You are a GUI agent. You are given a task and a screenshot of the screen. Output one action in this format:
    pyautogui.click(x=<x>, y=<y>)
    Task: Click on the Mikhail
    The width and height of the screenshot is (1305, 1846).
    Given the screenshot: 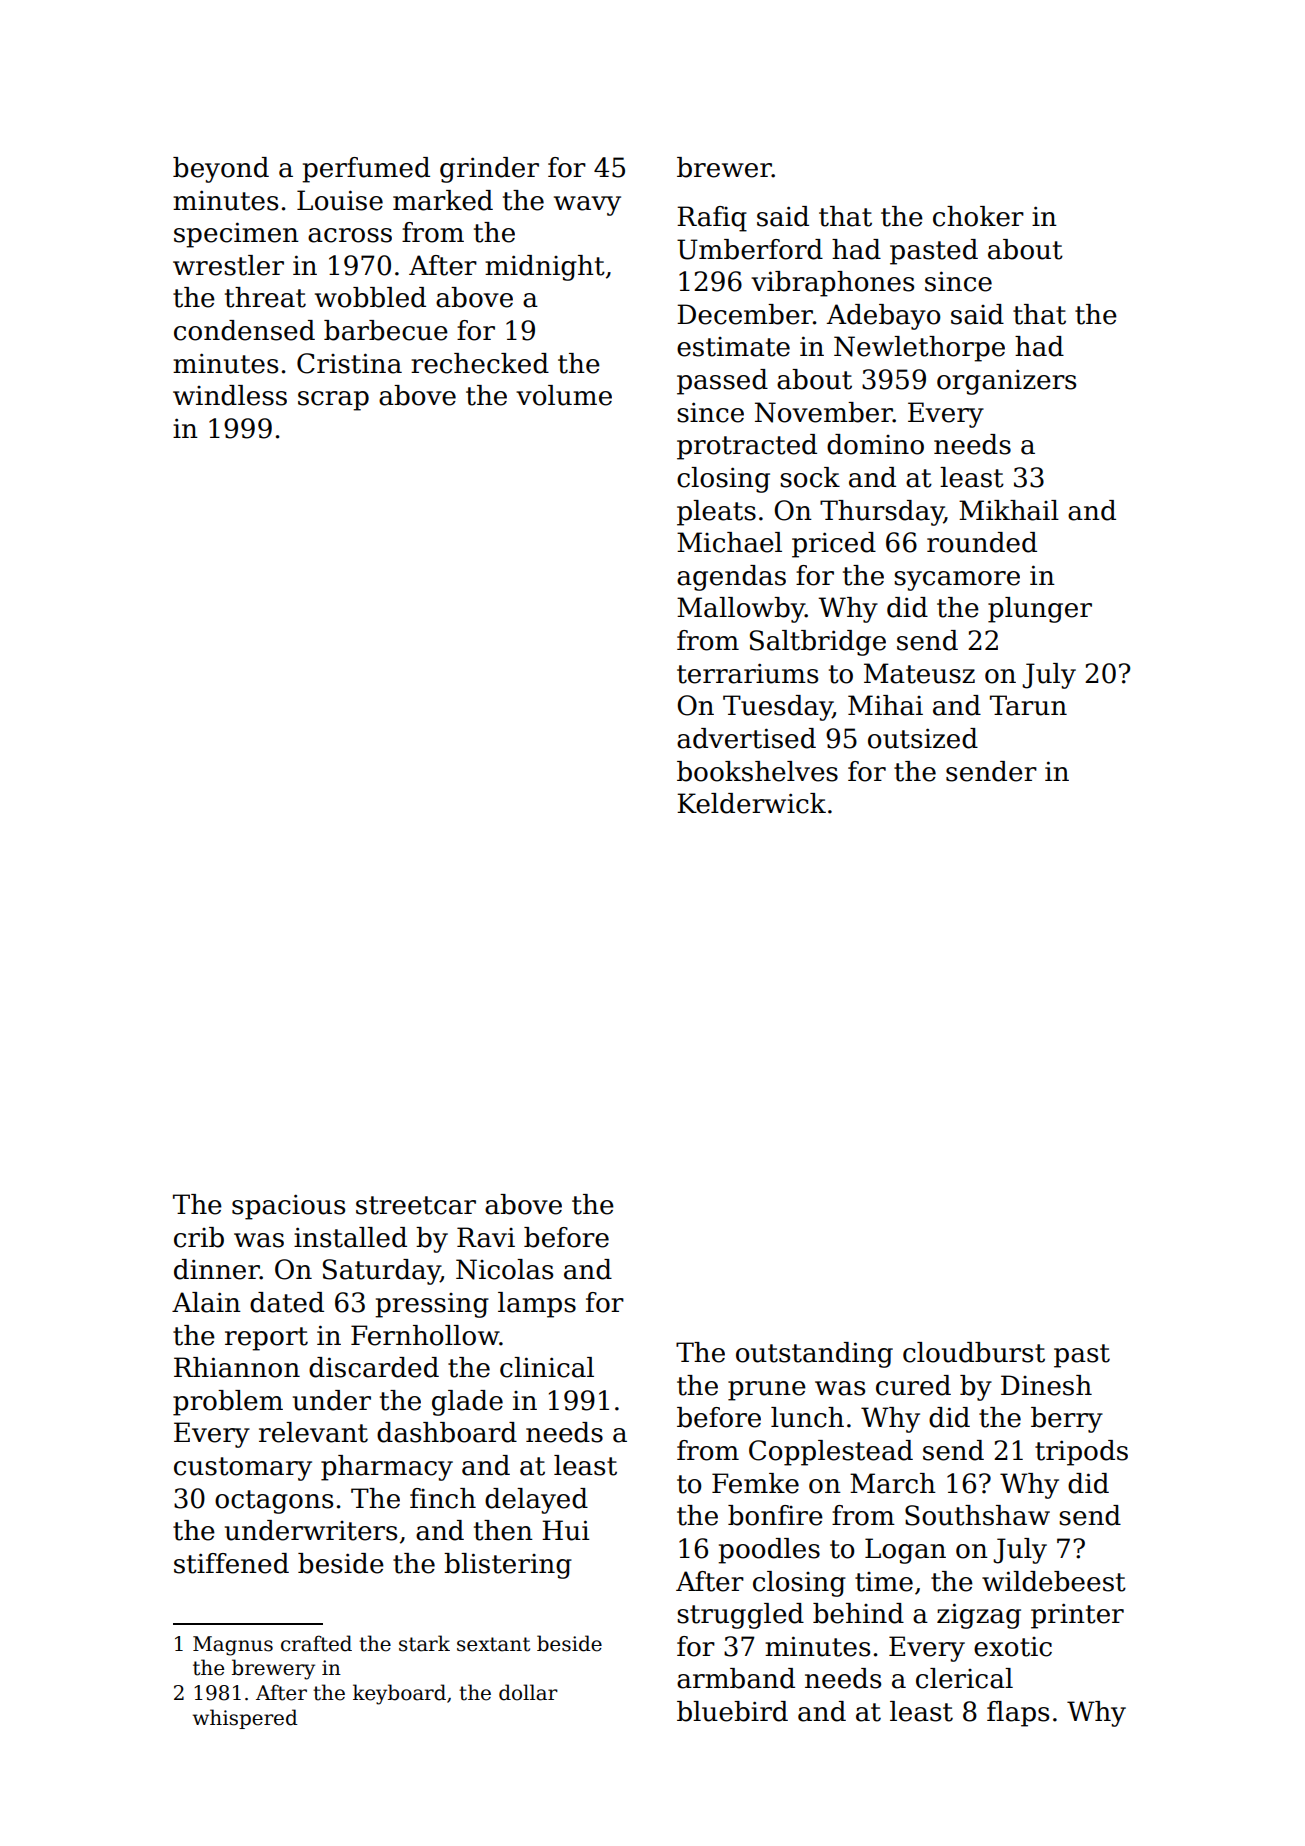 What is the action you would take?
    pyautogui.click(x=1009, y=510)
